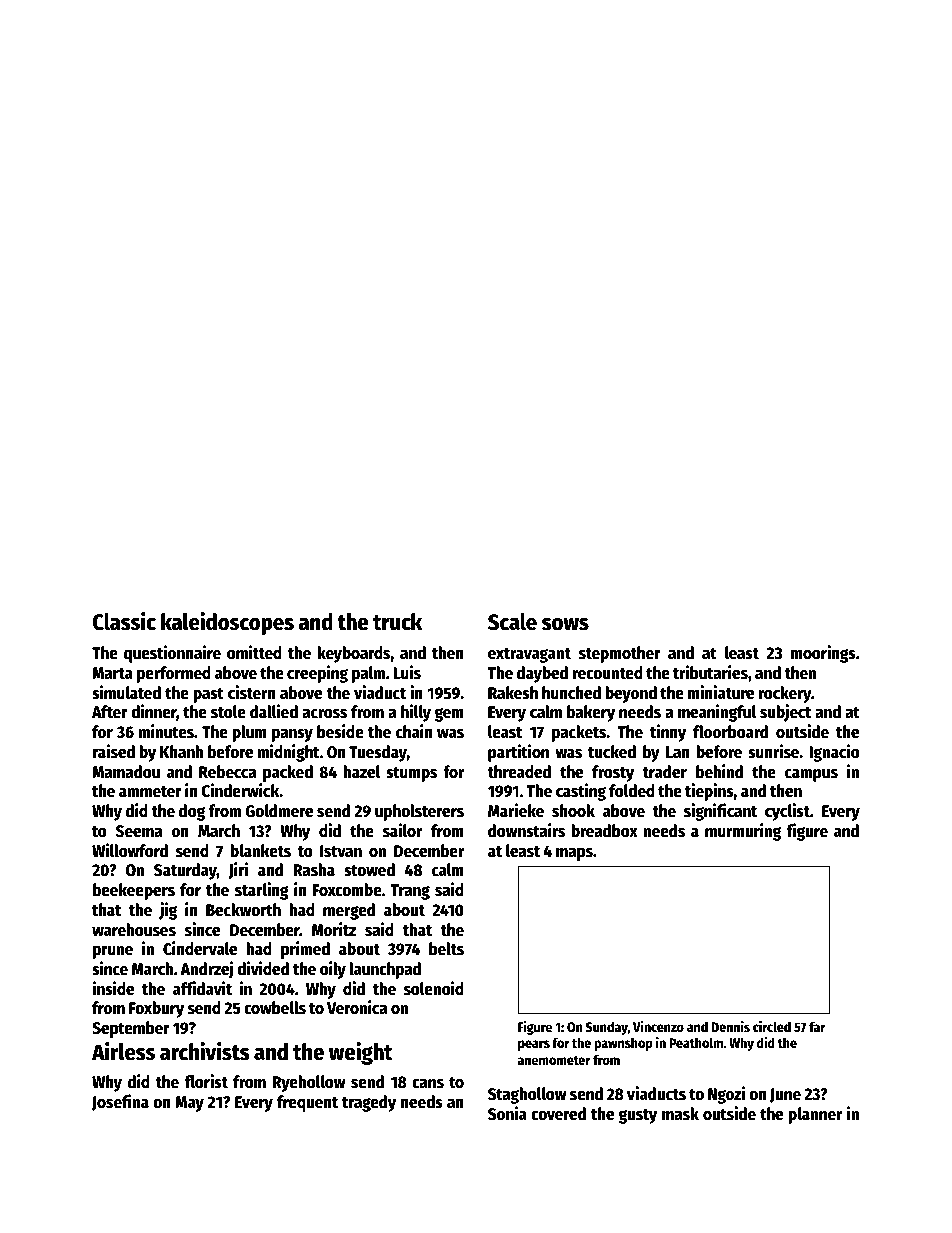 The width and height of the image is (952, 1233). Describe the element at coordinates (743, 832) in the image. I see `murmuring` at that location.
